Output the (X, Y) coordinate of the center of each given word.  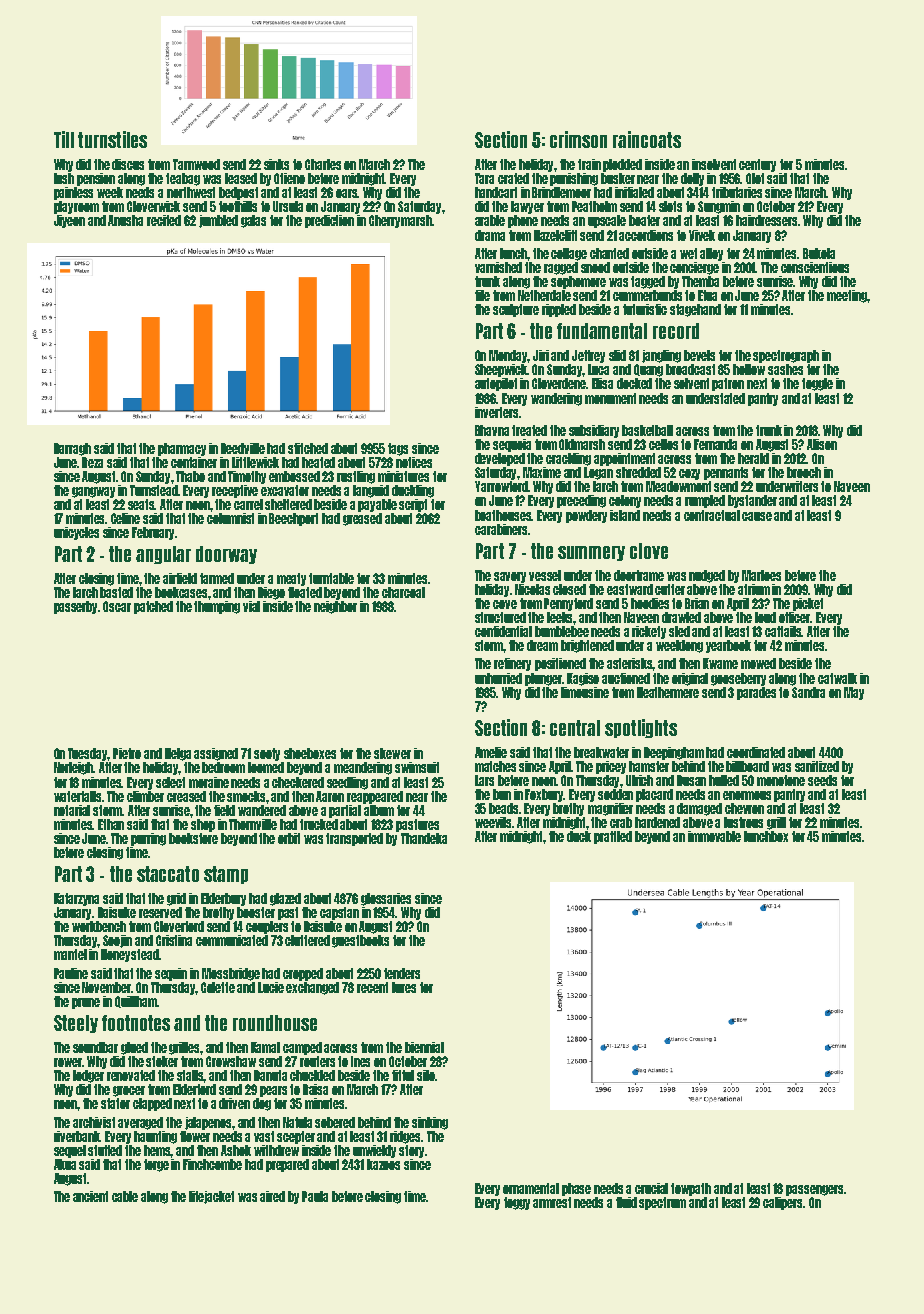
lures (404, 987)
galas (253, 221)
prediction (329, 221)
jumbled (218, 221)
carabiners (501, 529)
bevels (699, 355)
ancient (90, 1196)
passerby (76, 607)
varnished (498, 267)
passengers (814, 1190)
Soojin (117, 941)
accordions (646, 235)
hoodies (650, 603)
